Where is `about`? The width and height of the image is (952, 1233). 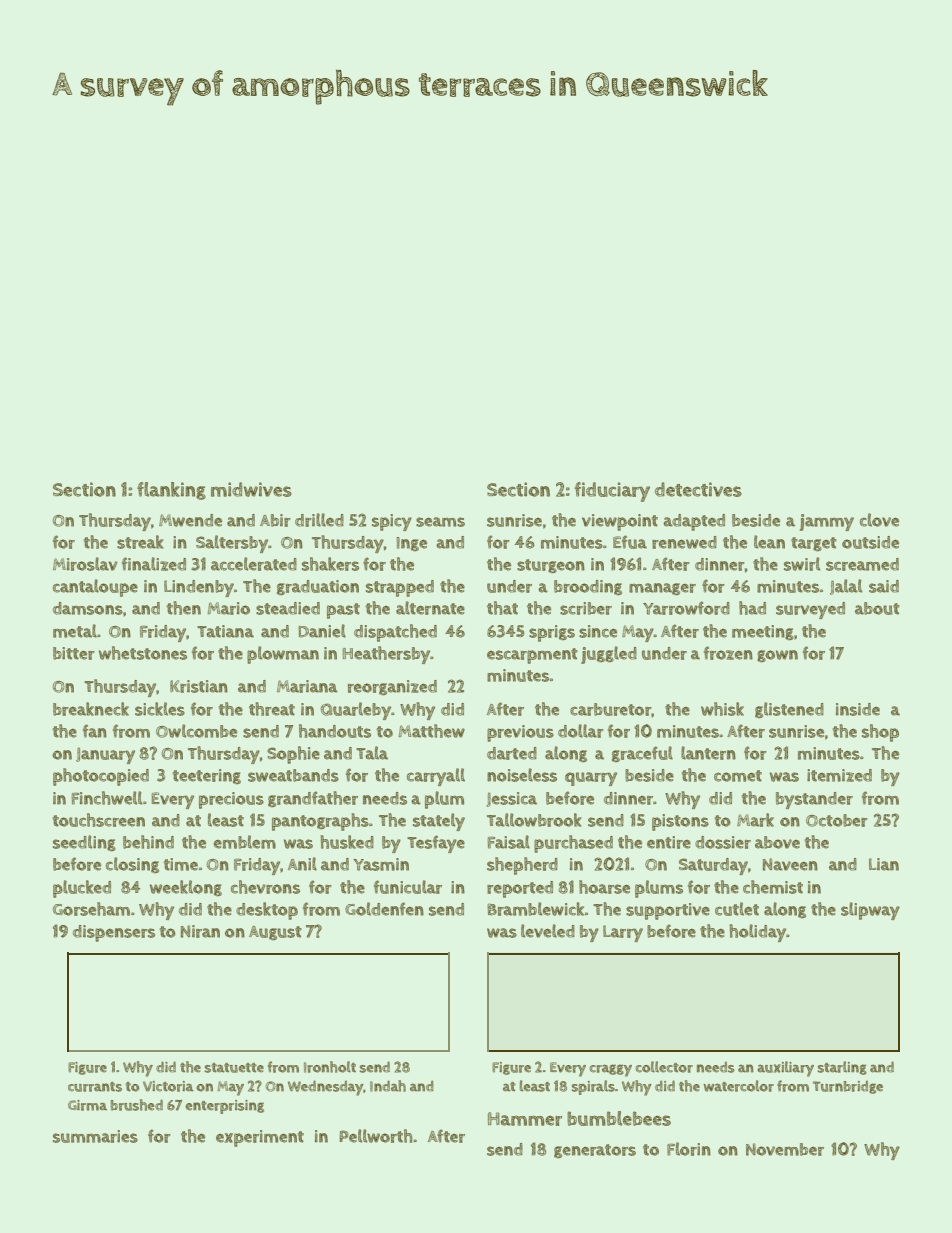
about is located at coordinates (877, 608).
